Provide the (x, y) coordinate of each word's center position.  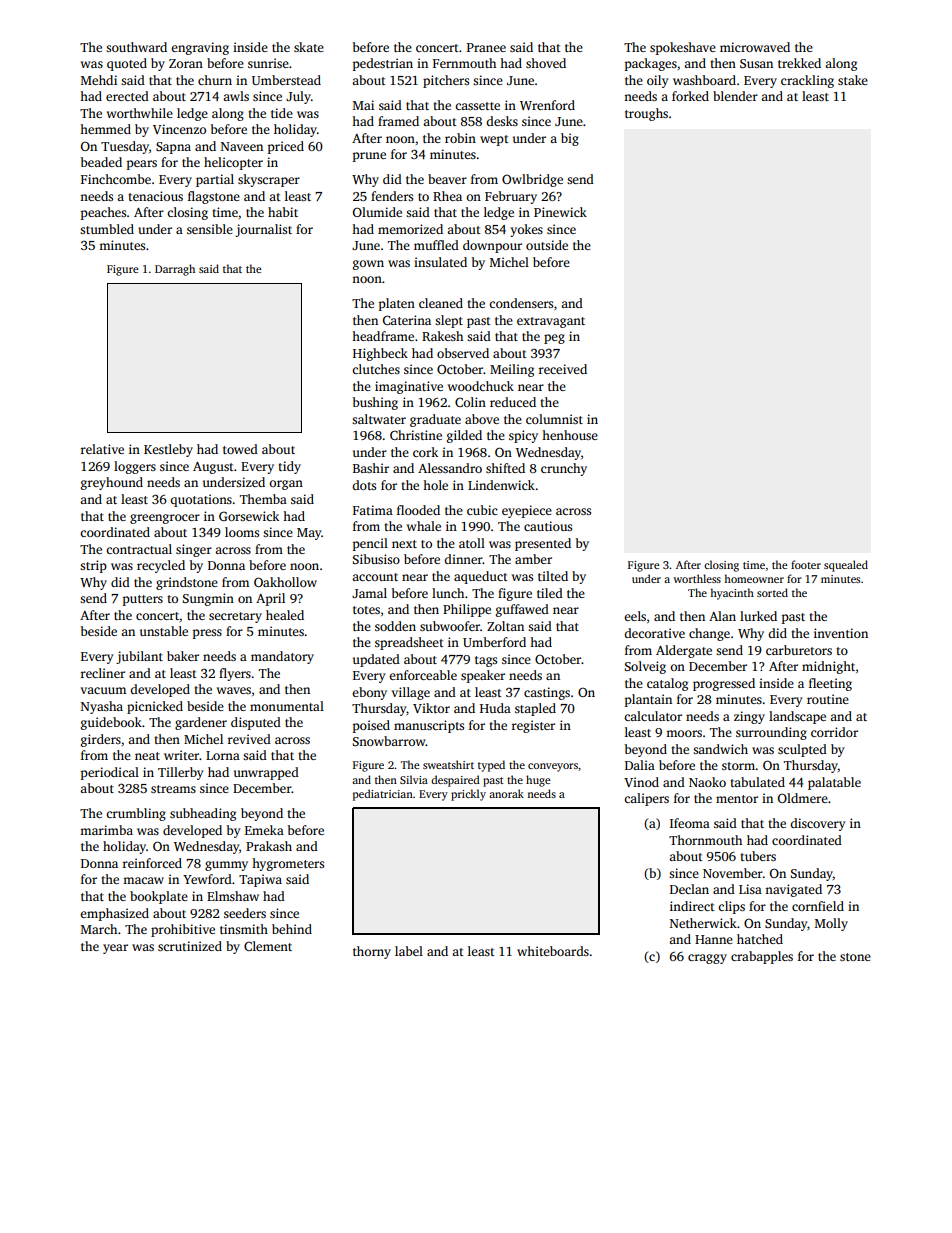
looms (242, 532)
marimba (106, 830)
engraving (200, 48)
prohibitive (183, 930)
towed (240, 449)
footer (806, 564)
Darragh (175, 270)
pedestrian (383, 64)
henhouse (570, 435)
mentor (737, 799)
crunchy (564, 469)
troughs (646, 114)
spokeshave (683, 48)
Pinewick (560, 212)
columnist (554, 419)
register (533, 726)
